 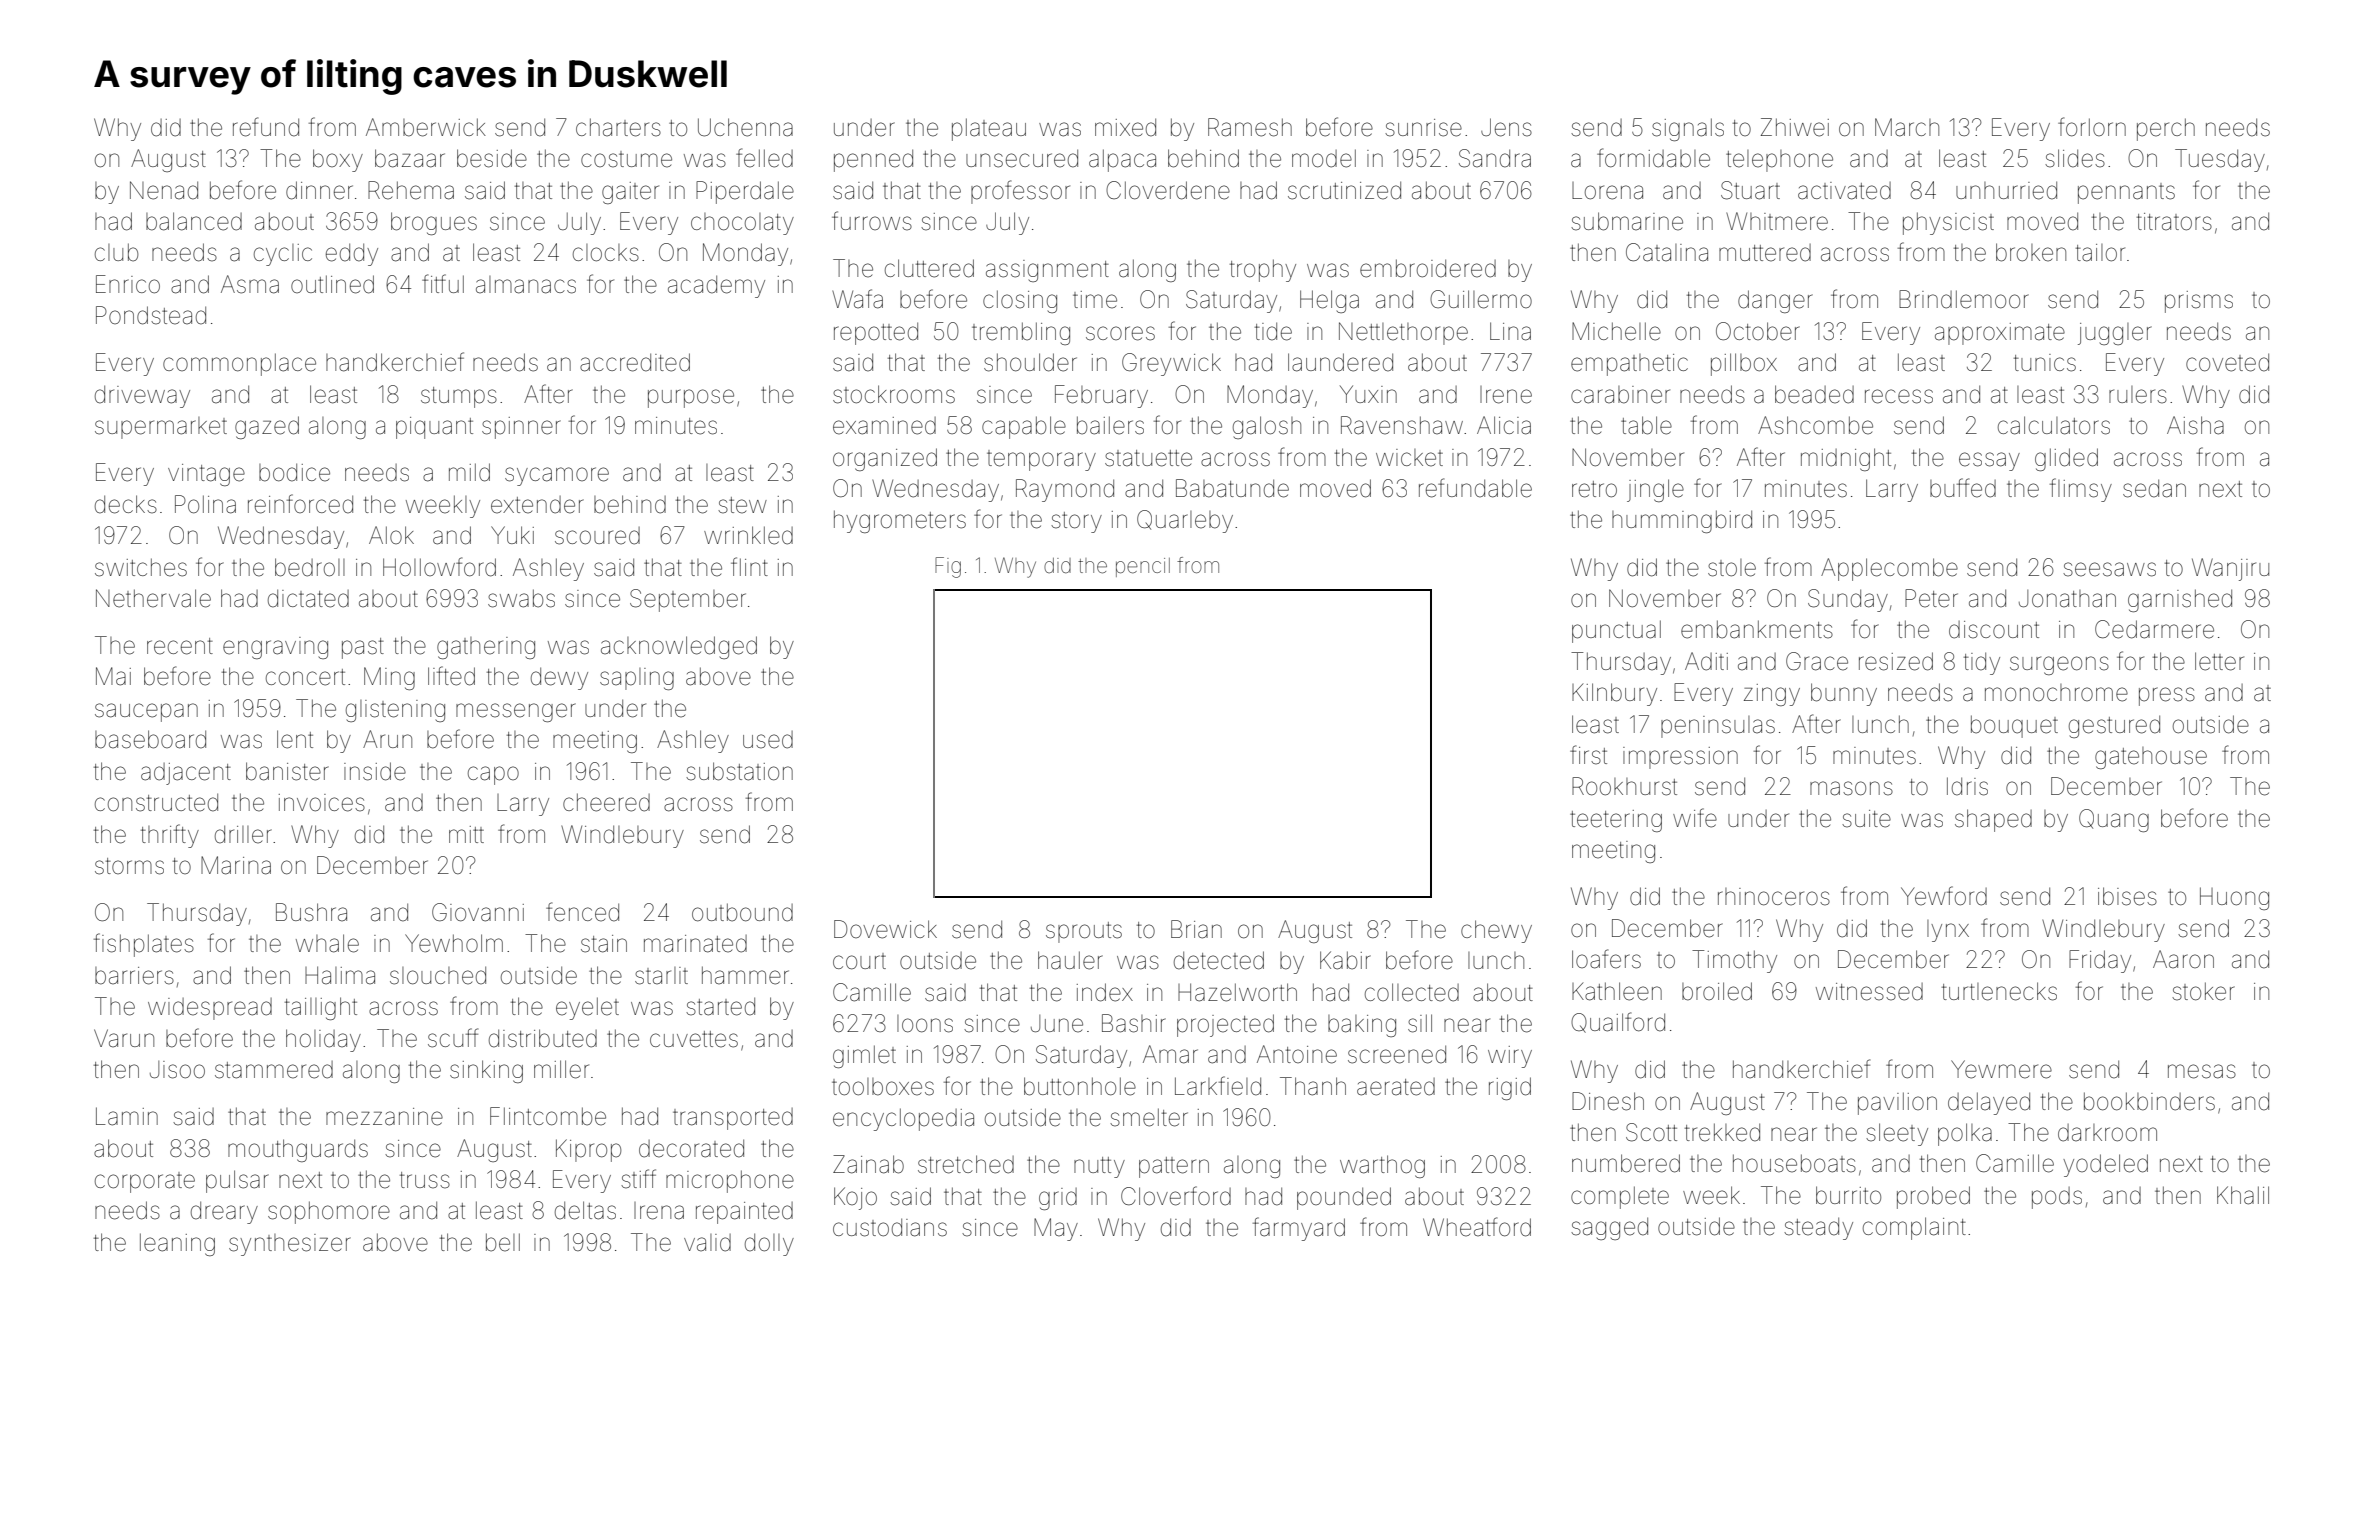 What do you see at coordinates (1504, 425) in the screenshot?
I see `Alicia` at bounding box center [1504, 425].
